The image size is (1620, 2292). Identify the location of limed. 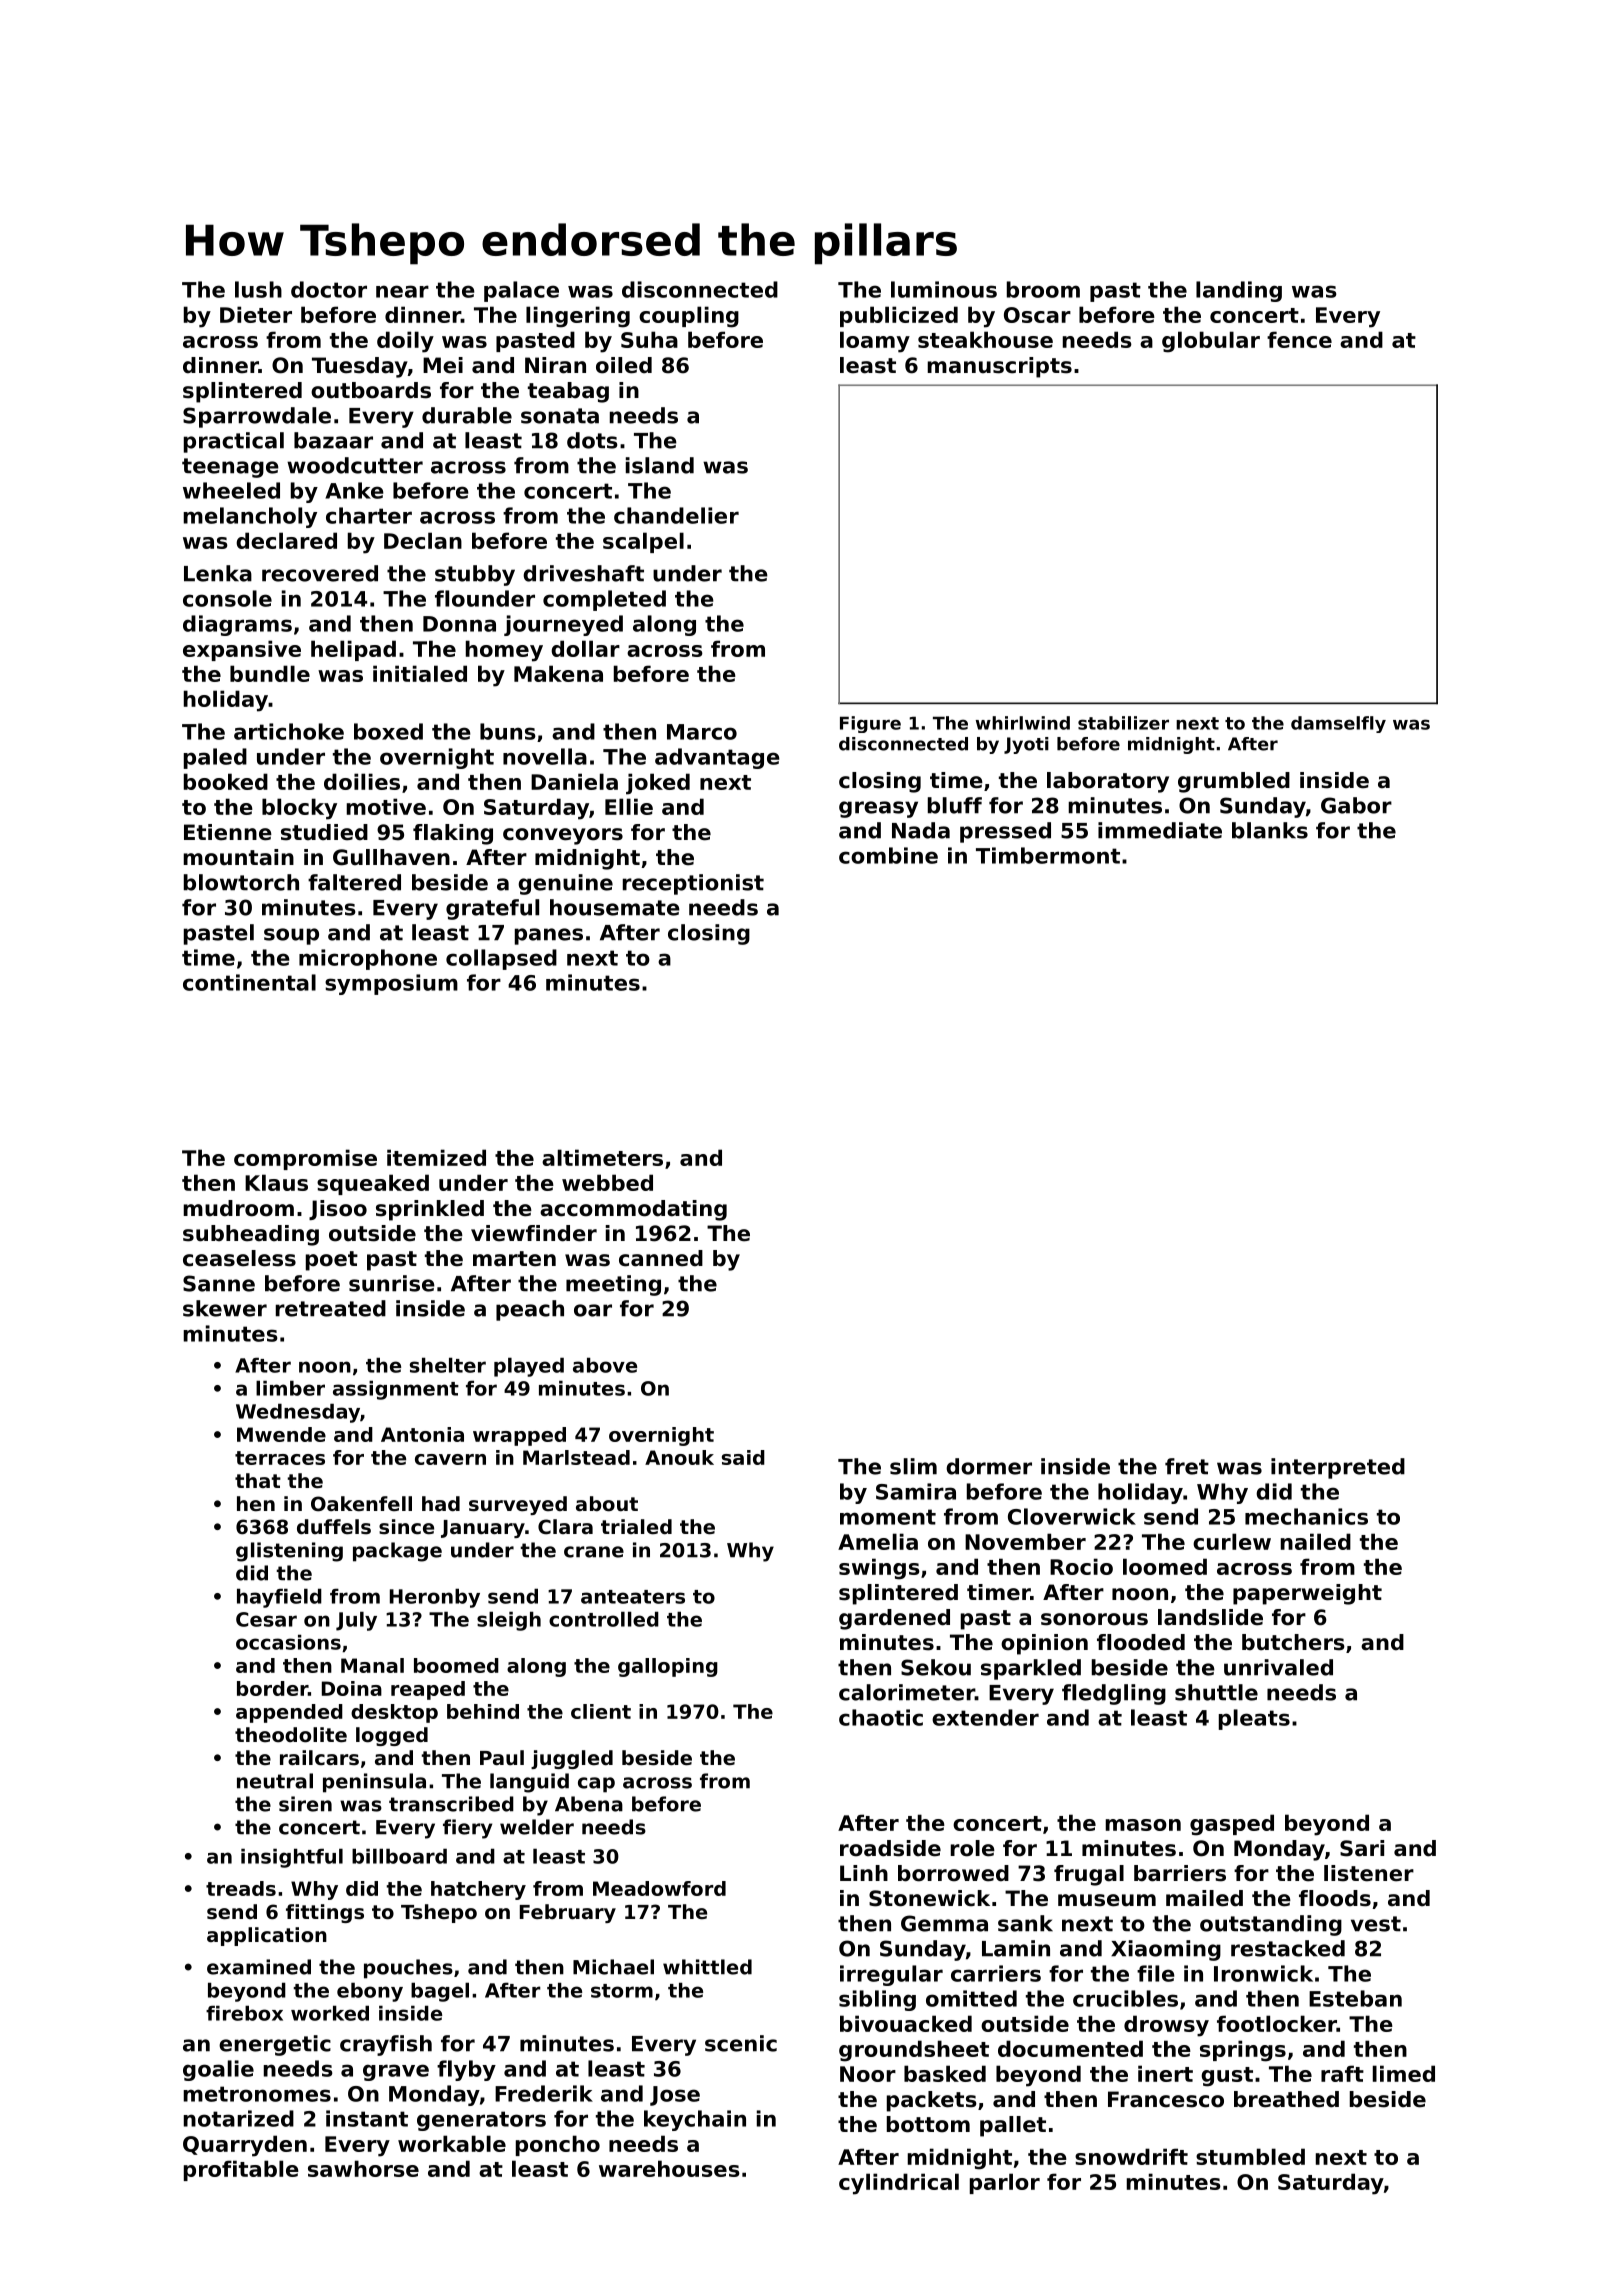
(1404, 2073).
